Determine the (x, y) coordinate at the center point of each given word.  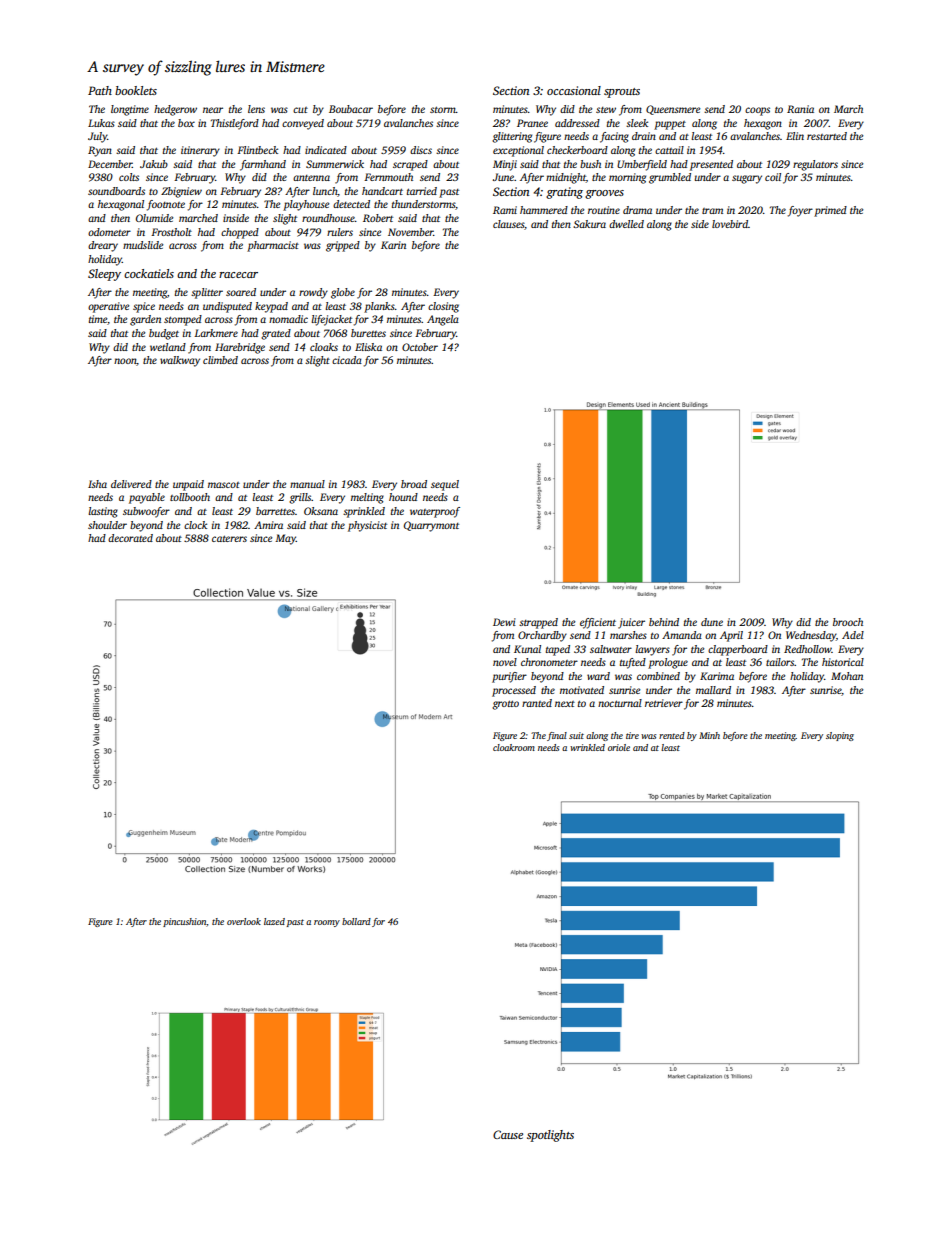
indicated (326, 150)
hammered (544, 210)
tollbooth (190, 497)
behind (664, 622)
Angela (443, 320)
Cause (508, 1134)
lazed (274, 921)
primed (830, 211)
